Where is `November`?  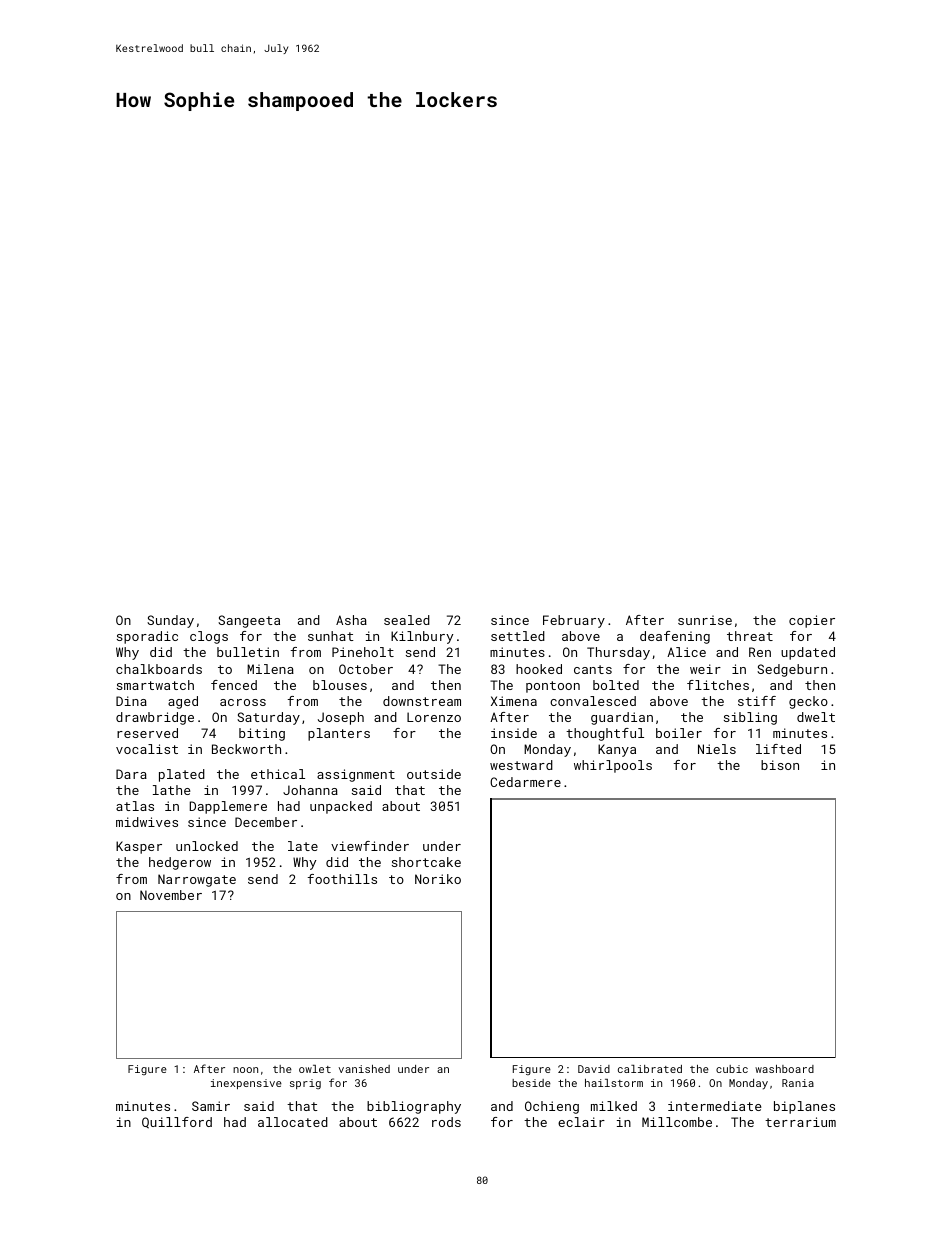 November is located at coordinates (171, 895).
